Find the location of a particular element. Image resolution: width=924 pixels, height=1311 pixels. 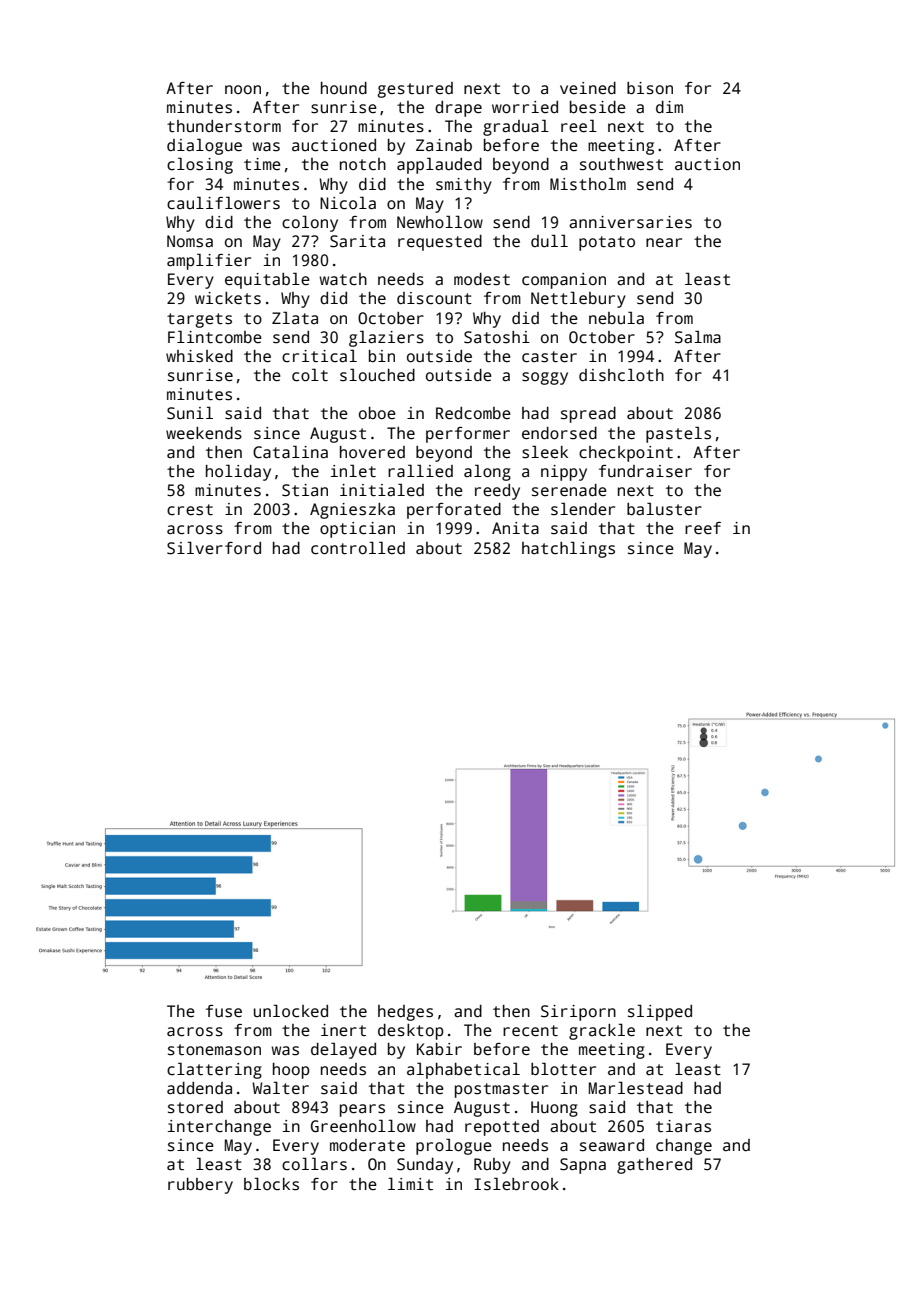

whisked is located at coordinates (199, 356).
